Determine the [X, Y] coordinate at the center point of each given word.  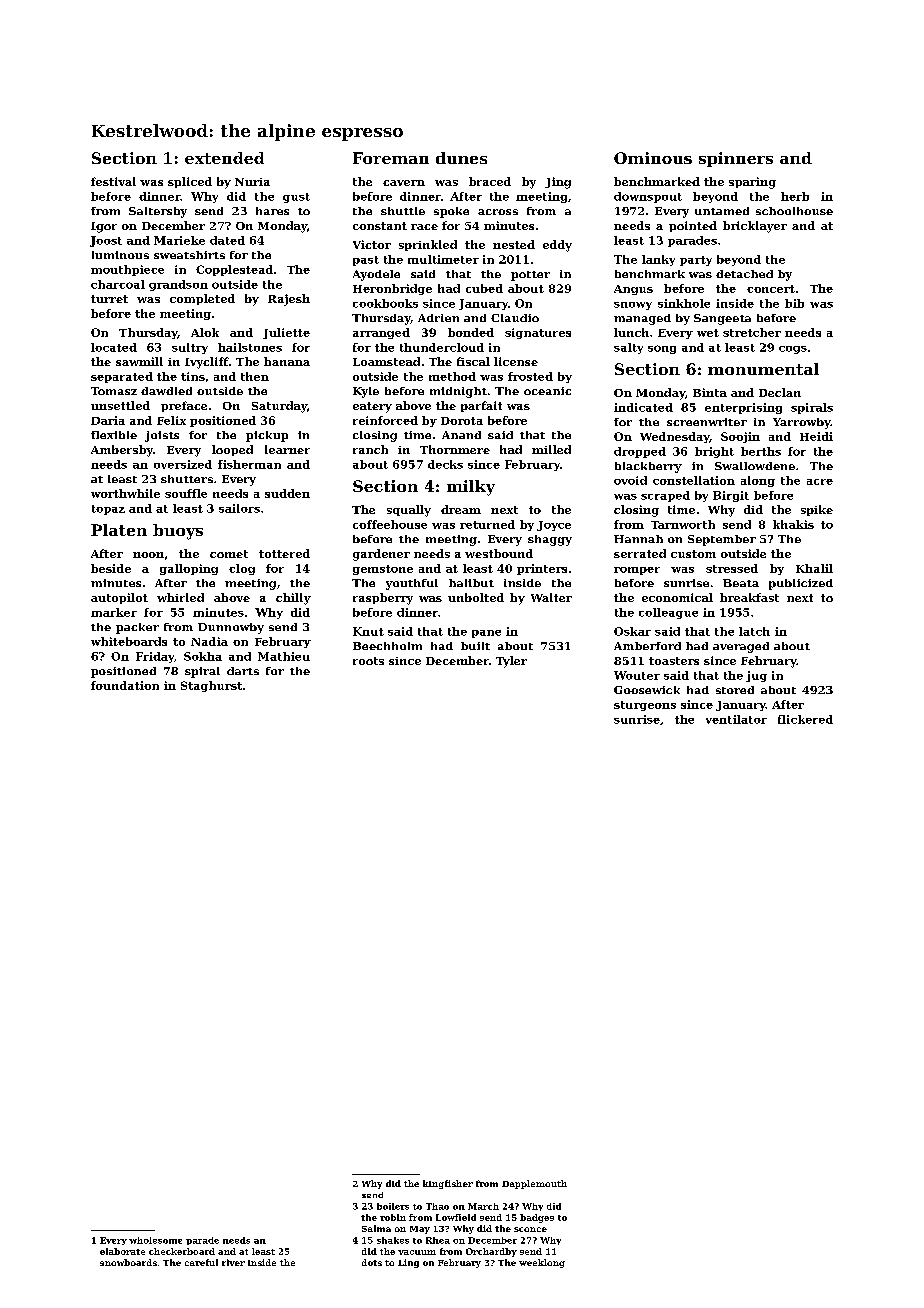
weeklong [542, 1263]
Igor [104, 227]
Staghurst [211, 686]
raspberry [383, 599]
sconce [530, 1229]
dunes [461, 158]
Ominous [653, 158]
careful [201, 1262]
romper [637, 571]
